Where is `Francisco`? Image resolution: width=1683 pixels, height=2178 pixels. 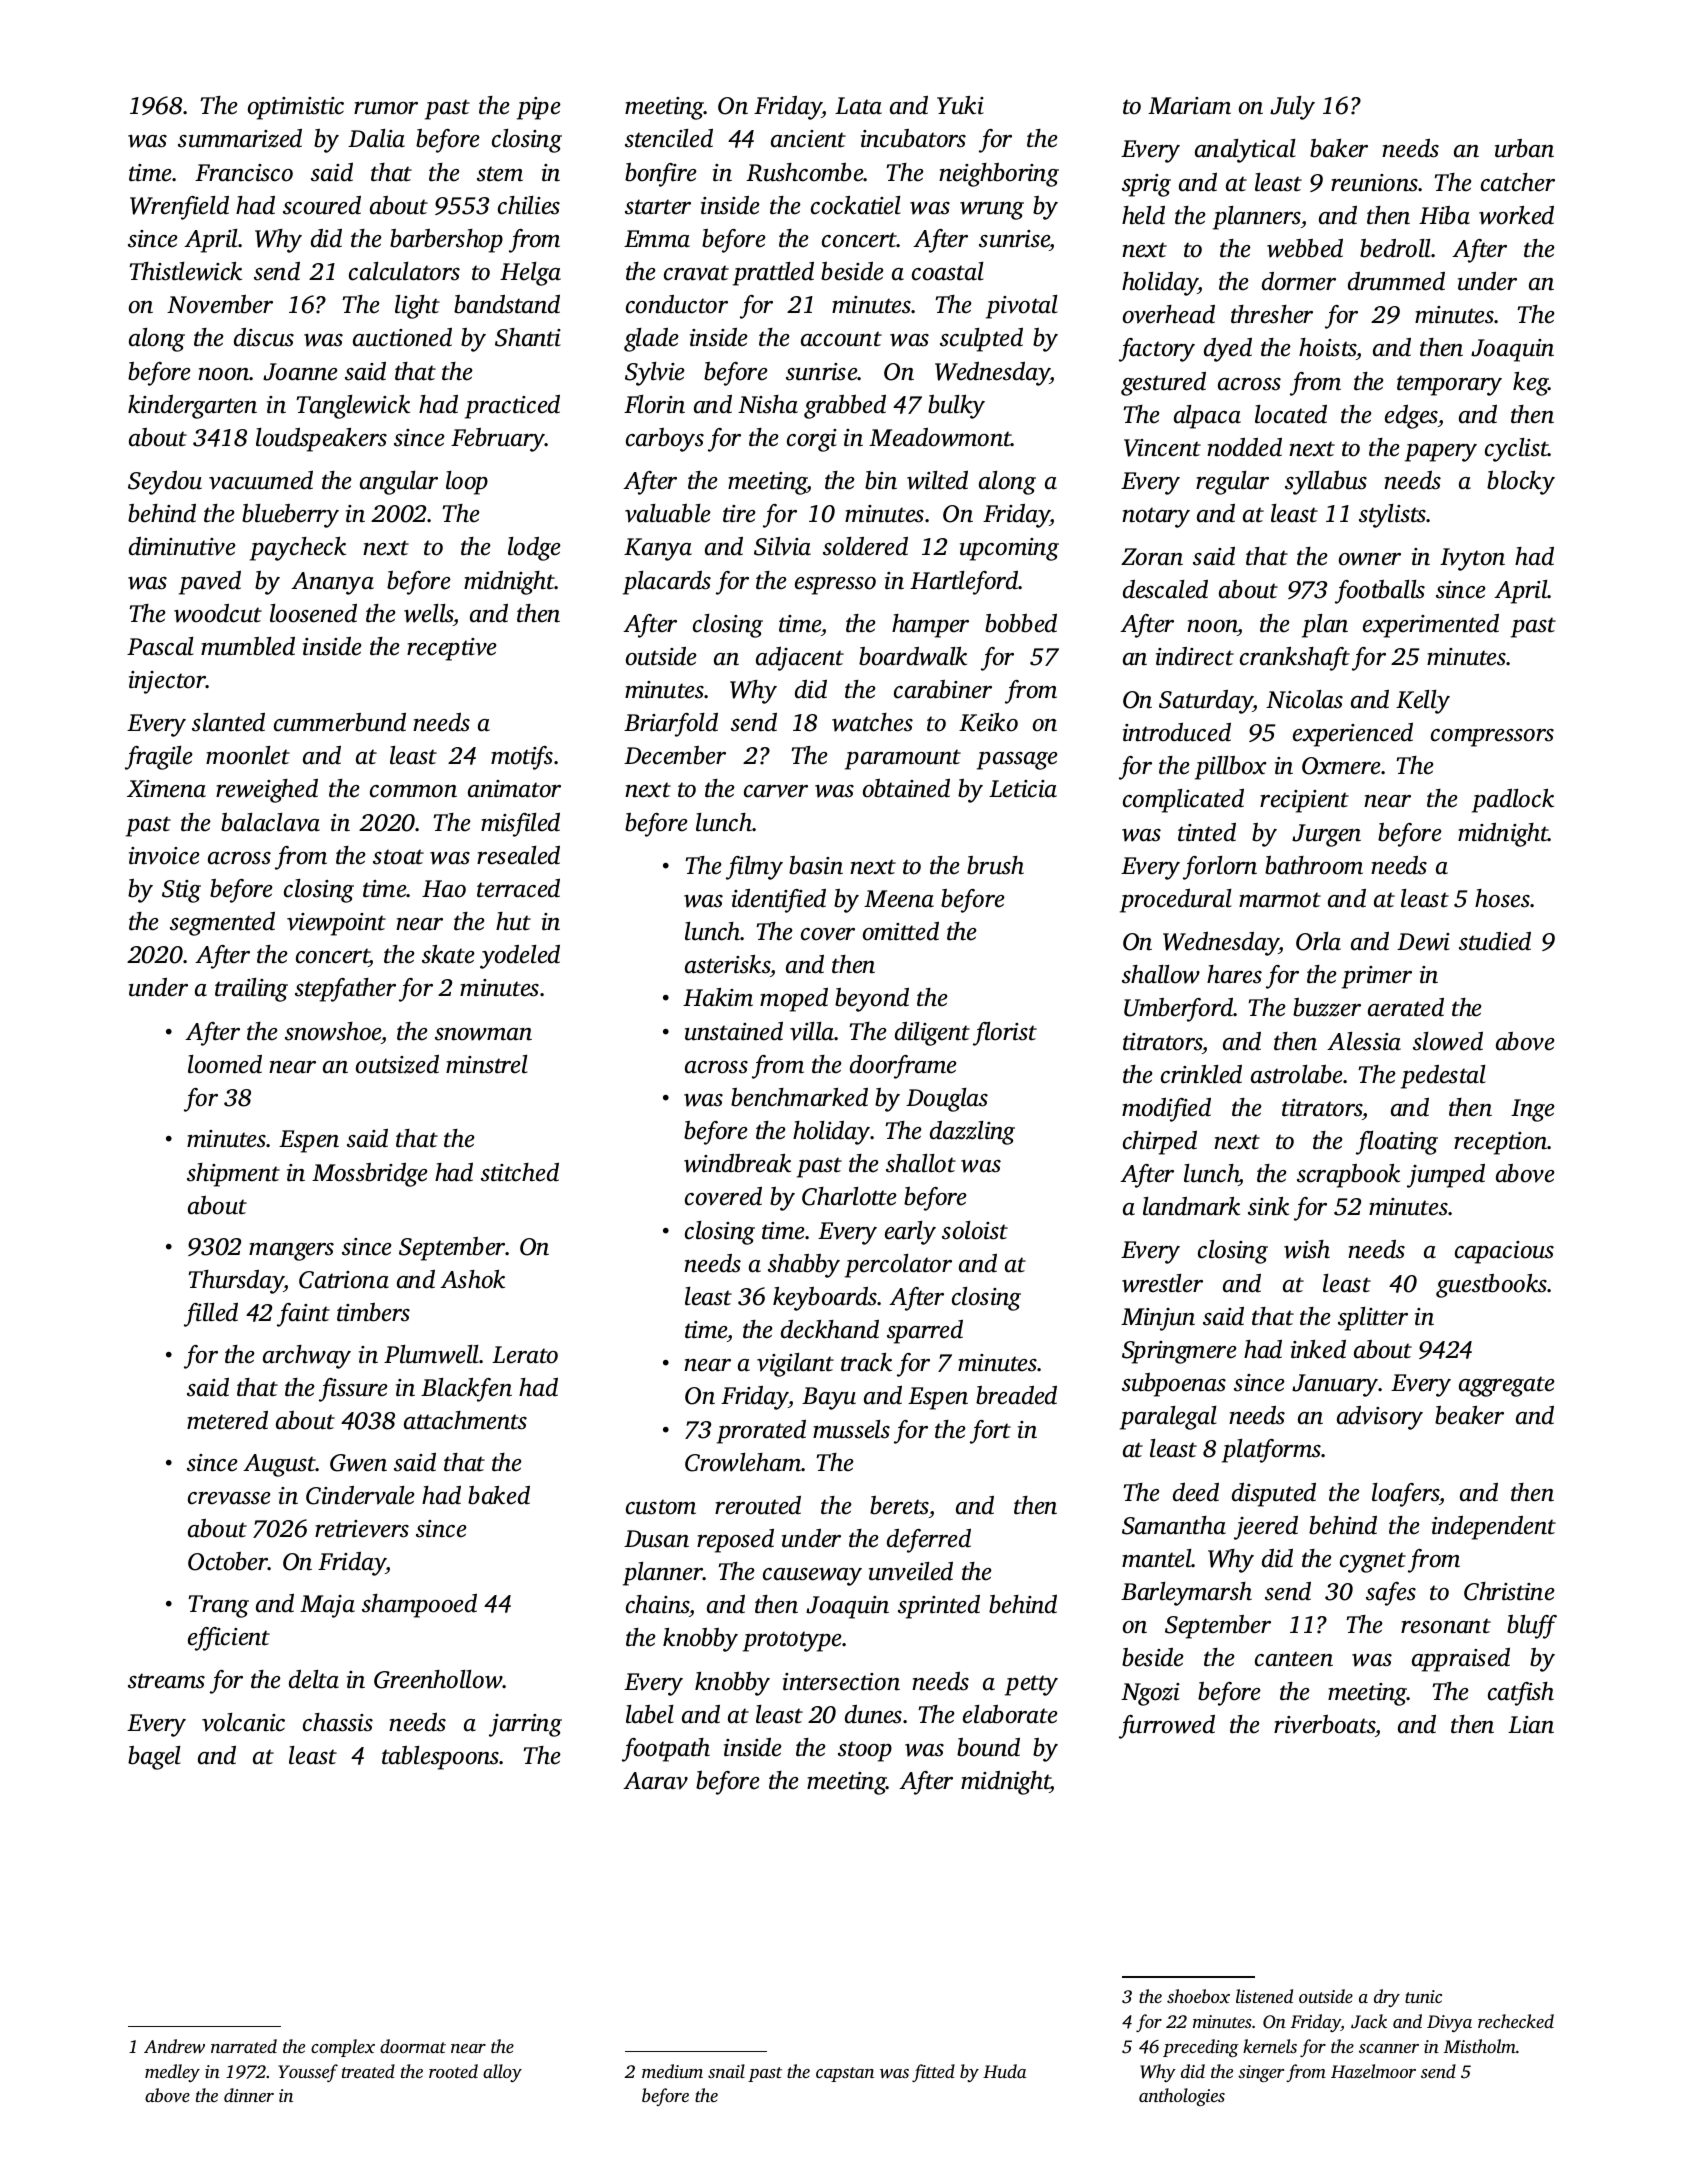 Francisco is located at coordinates (244, 173).
